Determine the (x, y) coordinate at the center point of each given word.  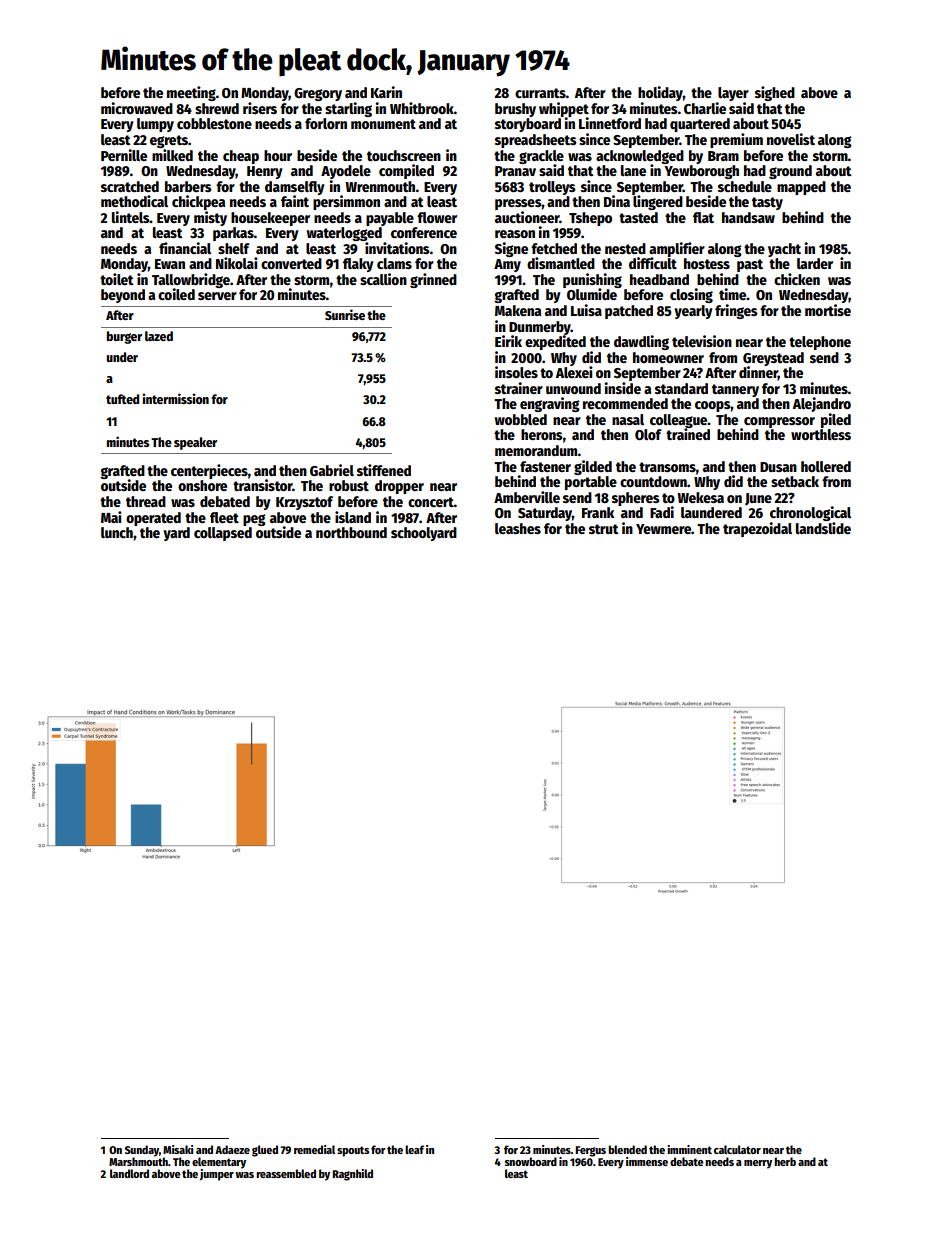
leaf (414, 1149)
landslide (823, 528)
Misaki (178, 1149)
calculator (737, 1149)
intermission (175, 398)
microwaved (137, 108)
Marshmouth (138, 1161)
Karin (386, 92)
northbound (351, 532)
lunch (117, 532)
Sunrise (345, 314)
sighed (775, 93)
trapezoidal (757, 529)
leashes (518, 528)
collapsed (223, 534)
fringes (736, 311)
